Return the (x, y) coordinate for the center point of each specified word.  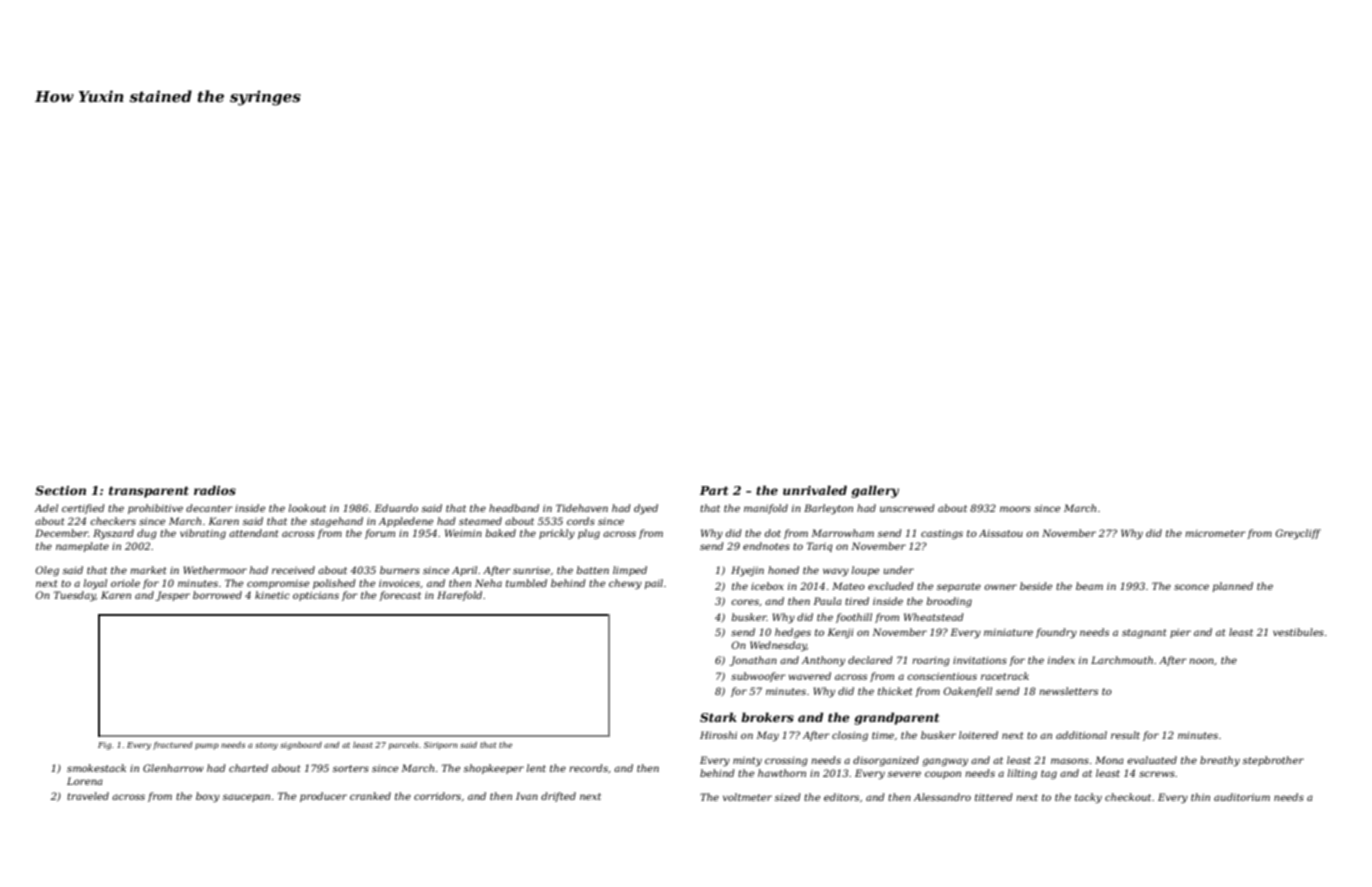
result (1125, 735)
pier (1180, 633)
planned (1233, 587)
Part (714, 490)
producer (323, 797)
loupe (865, 571)
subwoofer (758, 677)
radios (215, 490)
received (293, 570)
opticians (316, 596)
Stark (718, 717)
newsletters (1068, 691)
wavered (810, 676)
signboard (301, 746)
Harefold (459, 596)
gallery (875, 491)
